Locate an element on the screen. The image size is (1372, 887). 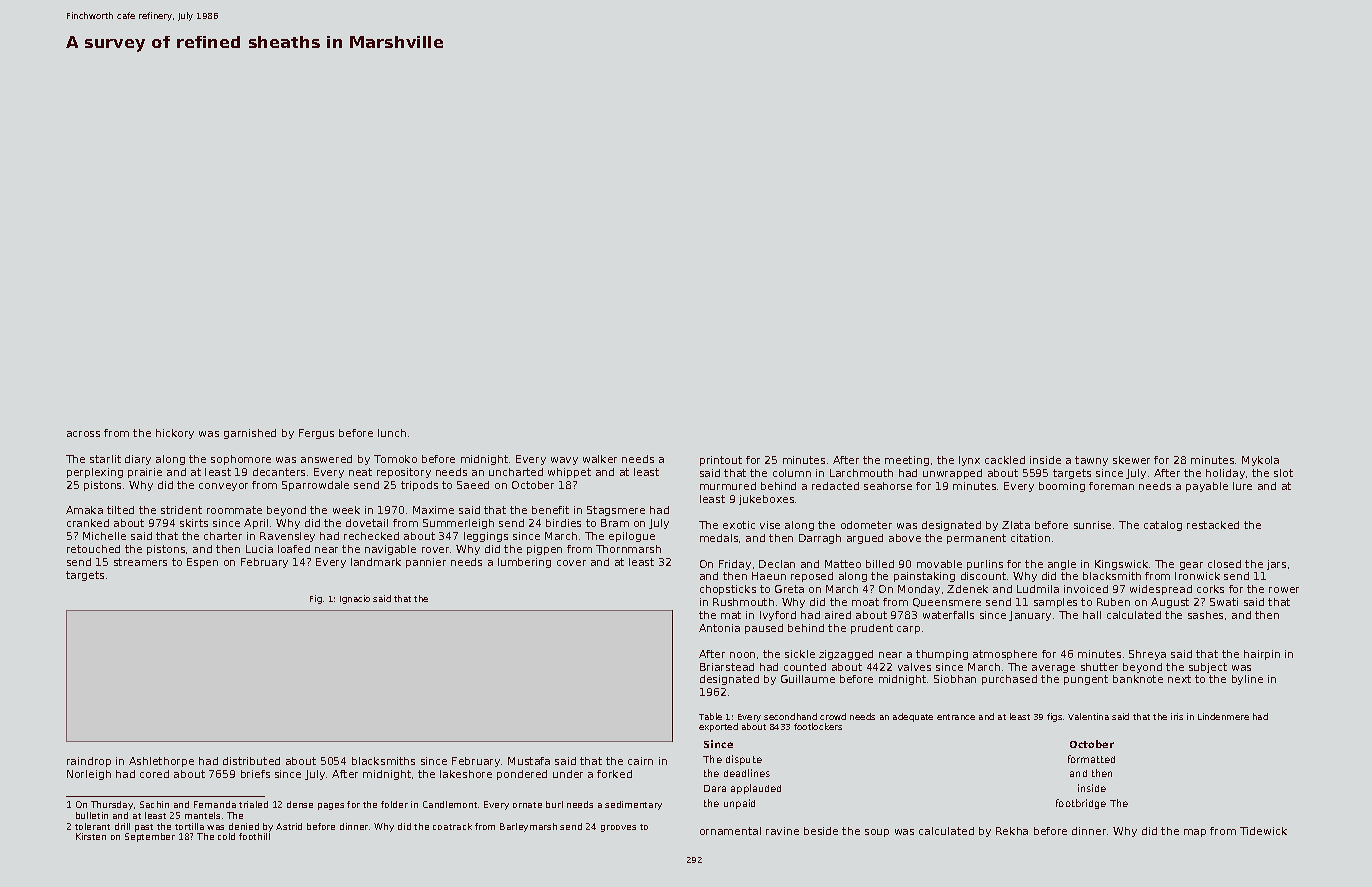
distributed is located at coordinates (251, 761).
